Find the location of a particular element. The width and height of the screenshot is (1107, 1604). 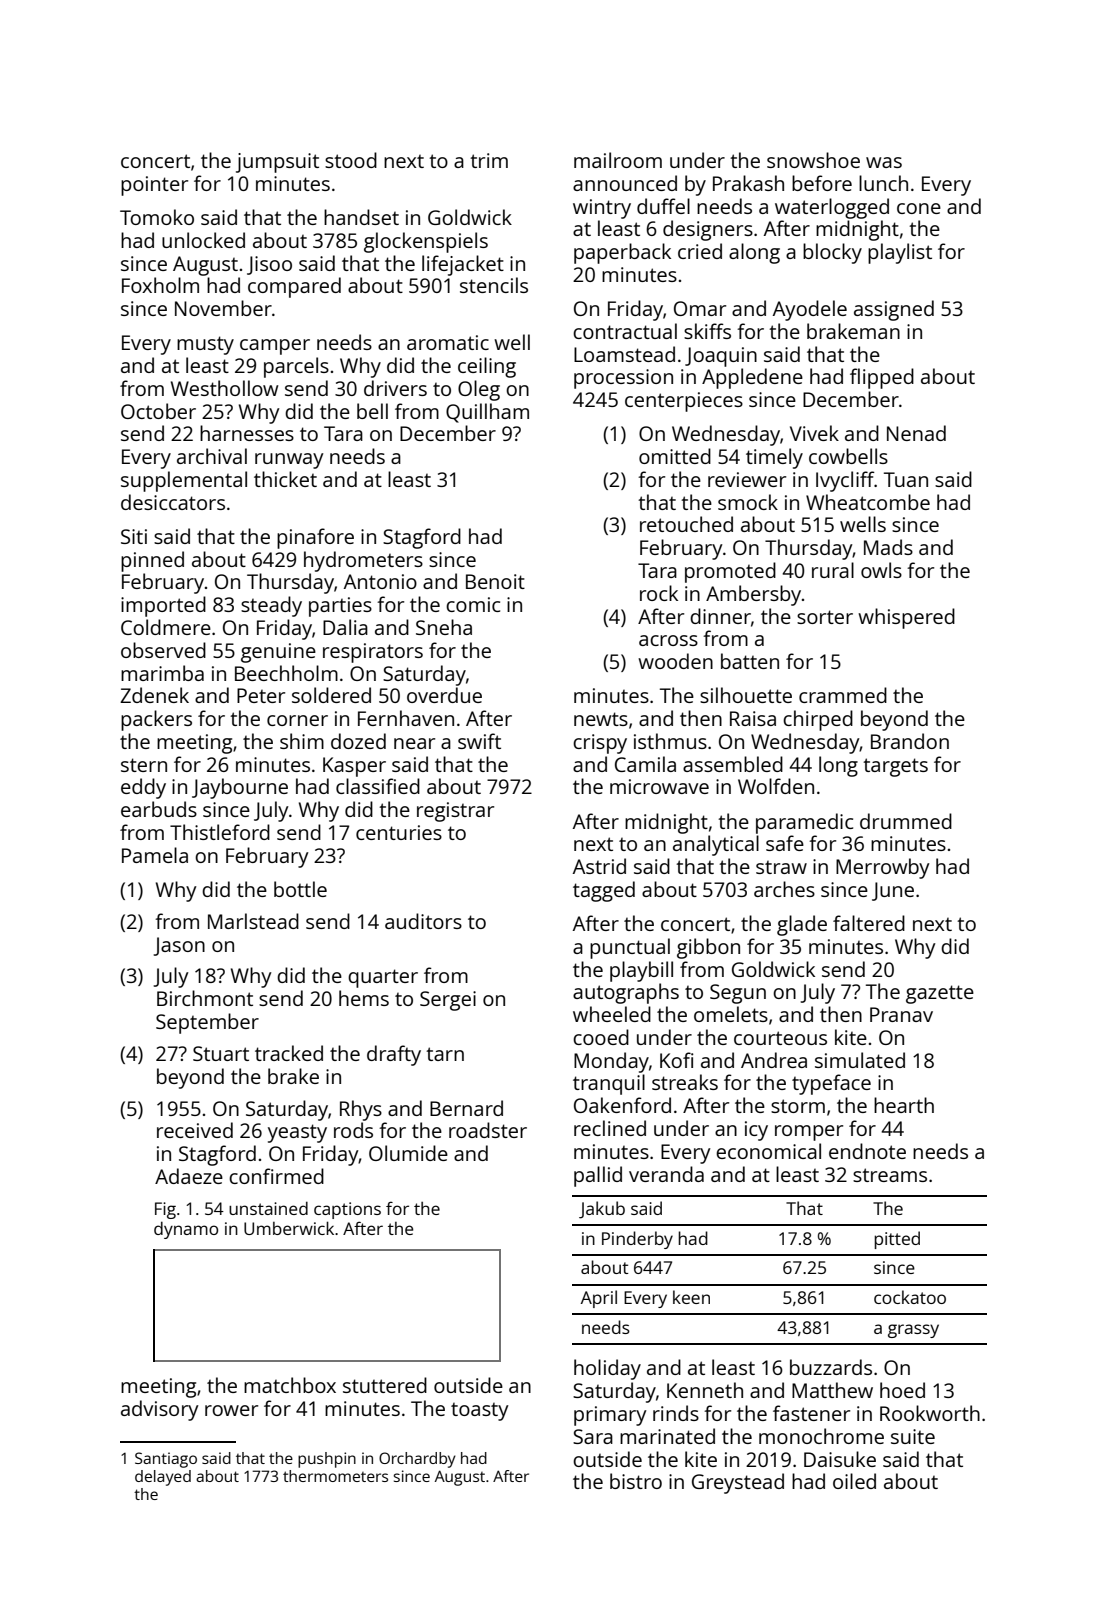

jumpsuit is located at coordinates (277, 163).
